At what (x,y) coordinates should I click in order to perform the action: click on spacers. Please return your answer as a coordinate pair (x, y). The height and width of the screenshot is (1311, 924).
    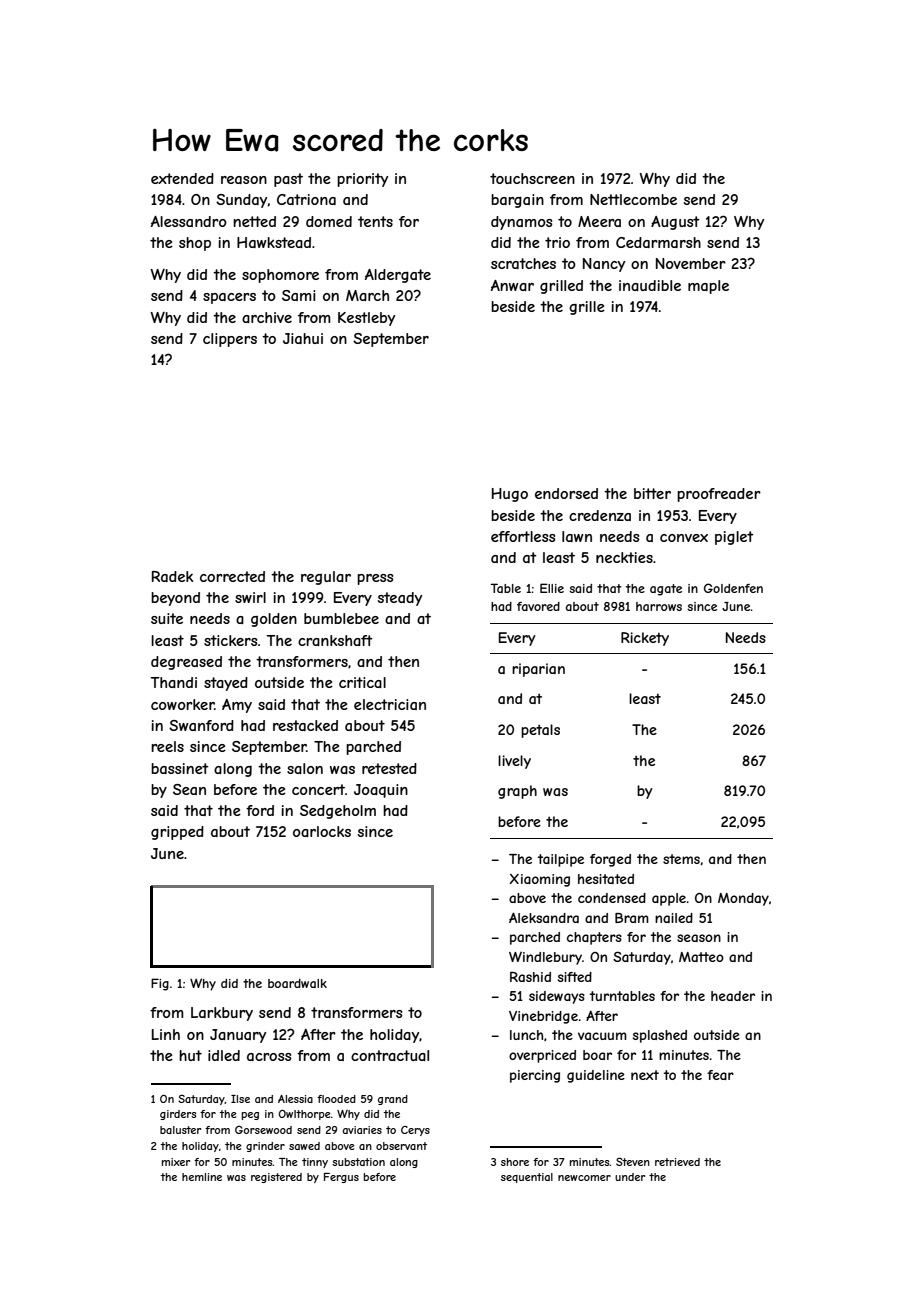
    Looking at the image, I should click on (229, 298).
